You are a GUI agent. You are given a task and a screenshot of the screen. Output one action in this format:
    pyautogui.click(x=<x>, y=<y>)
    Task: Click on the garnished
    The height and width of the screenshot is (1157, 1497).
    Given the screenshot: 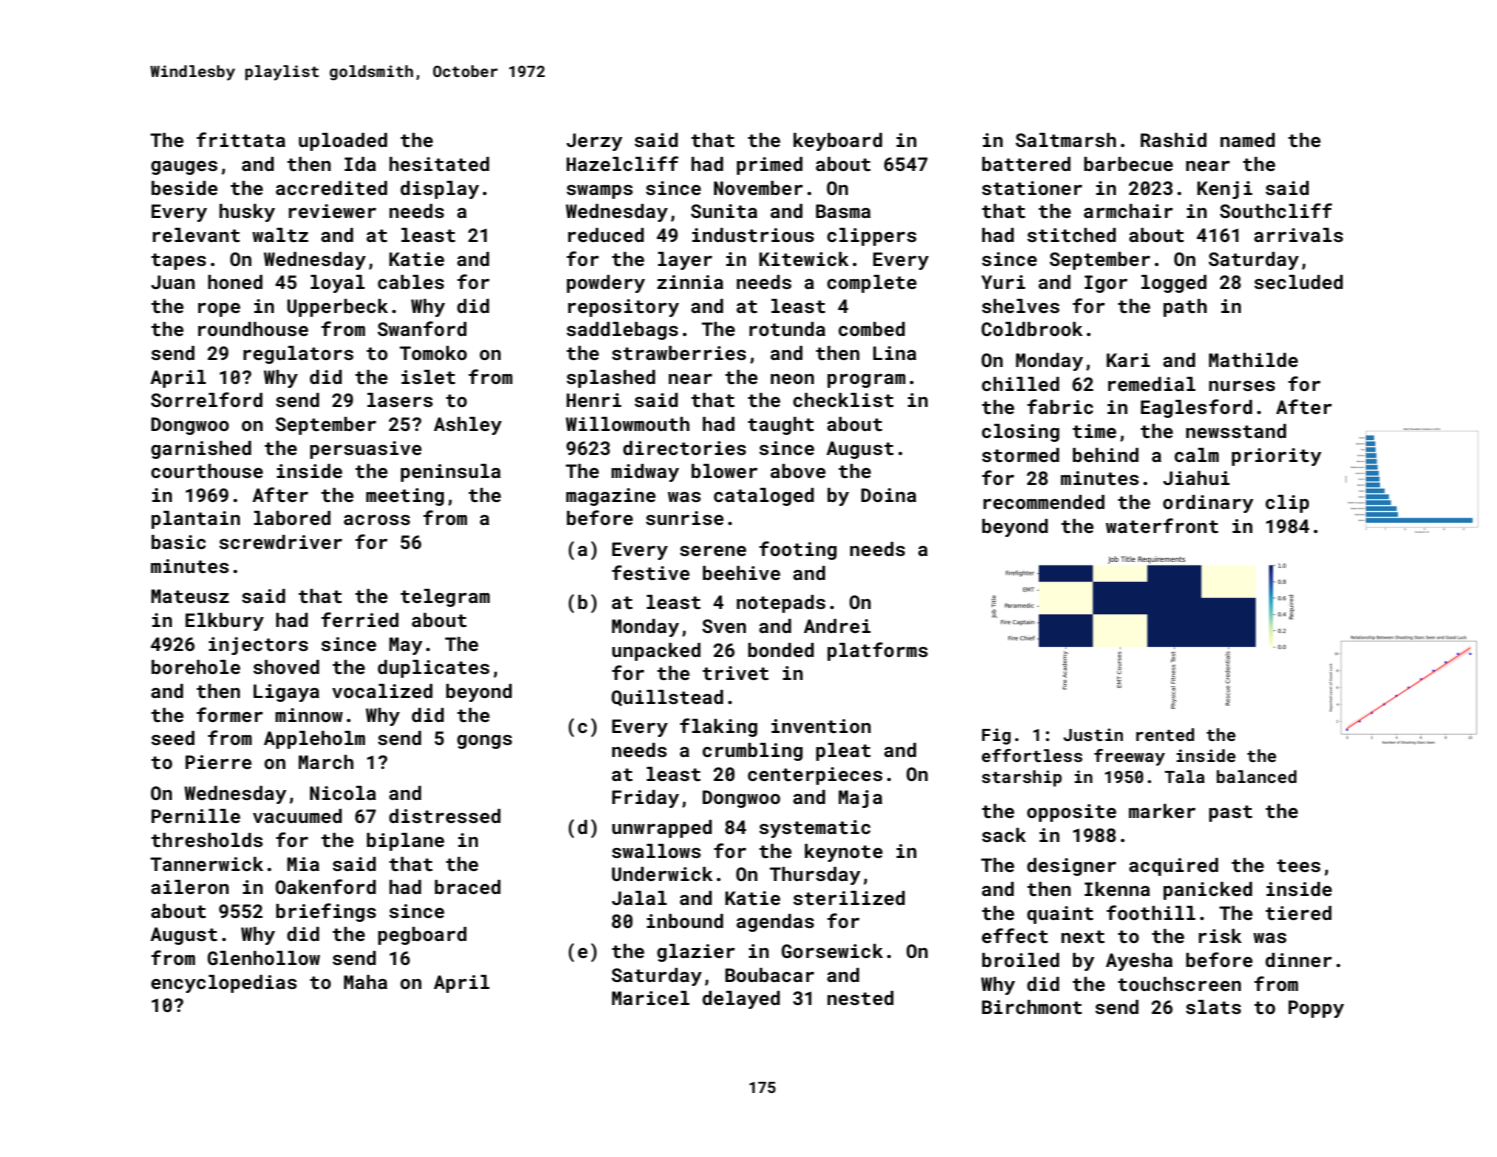 What is the action you would take?
    pyautogui.click(x=201, y=450)
